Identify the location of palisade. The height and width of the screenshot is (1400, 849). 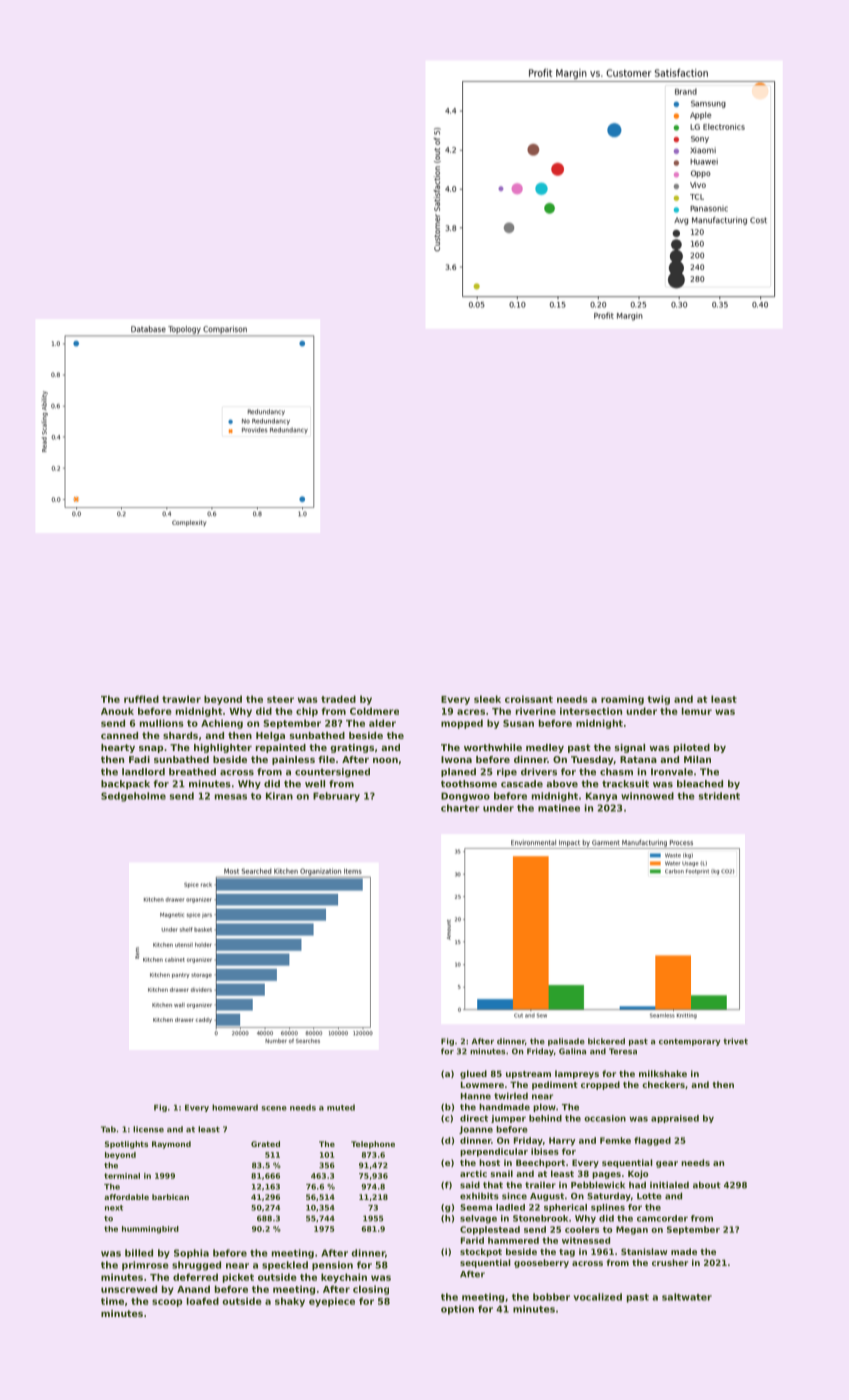
(566, 1042).
